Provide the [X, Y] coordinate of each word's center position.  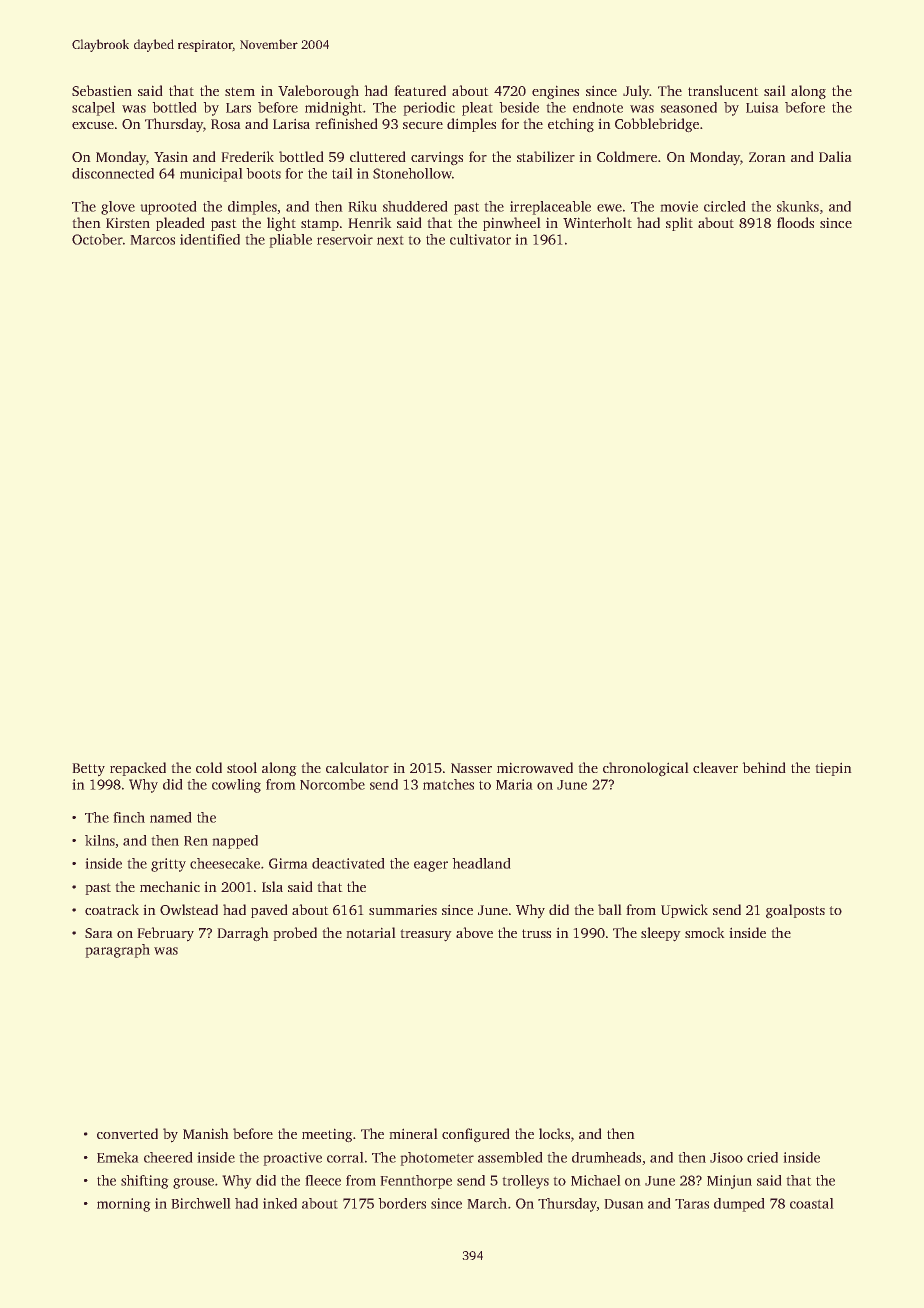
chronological [645, 769]
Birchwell [201, 1203]
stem [240, 91]
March [487, 1203]
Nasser [471, 768]
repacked [138, 769]
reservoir [345, 239]
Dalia [835, 156]
